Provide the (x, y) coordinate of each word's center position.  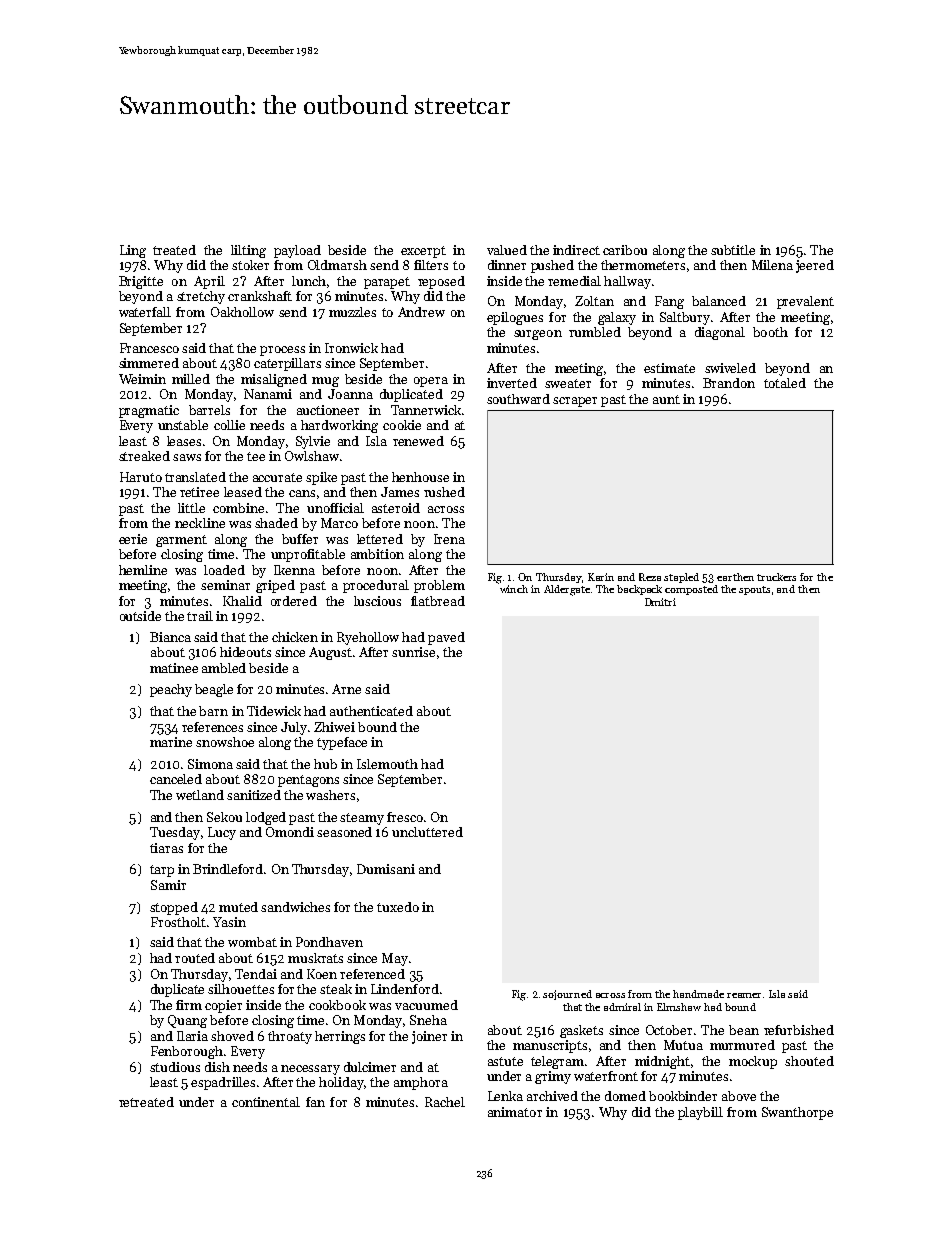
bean (744, 1030)
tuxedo (398, 907)
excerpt (423, 252)
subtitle (733, 250)
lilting (248, 251)
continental (266, 1102)
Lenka (505, 1096)
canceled (176, 779)
